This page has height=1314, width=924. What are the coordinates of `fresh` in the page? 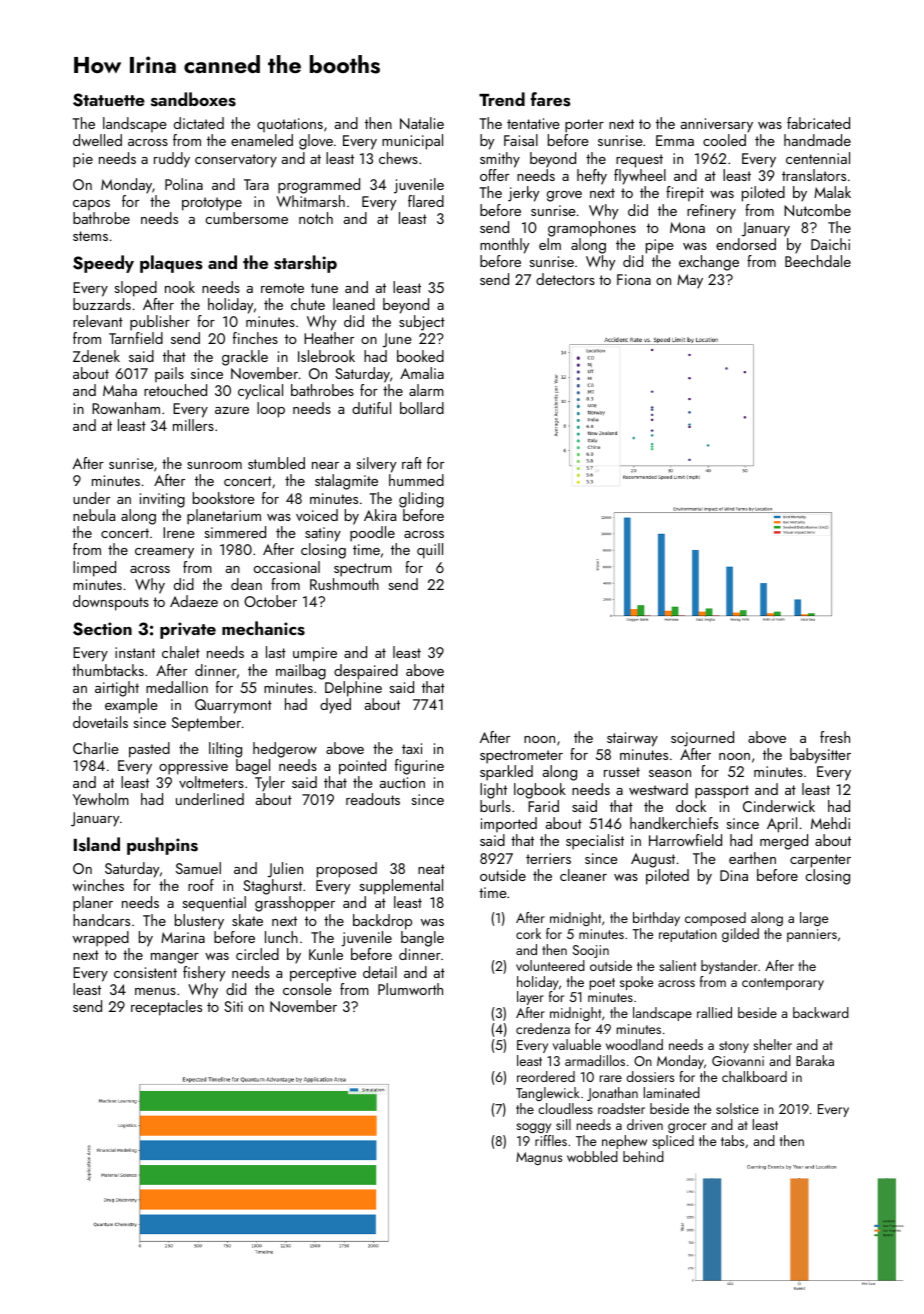 It's located at (835, 737).
